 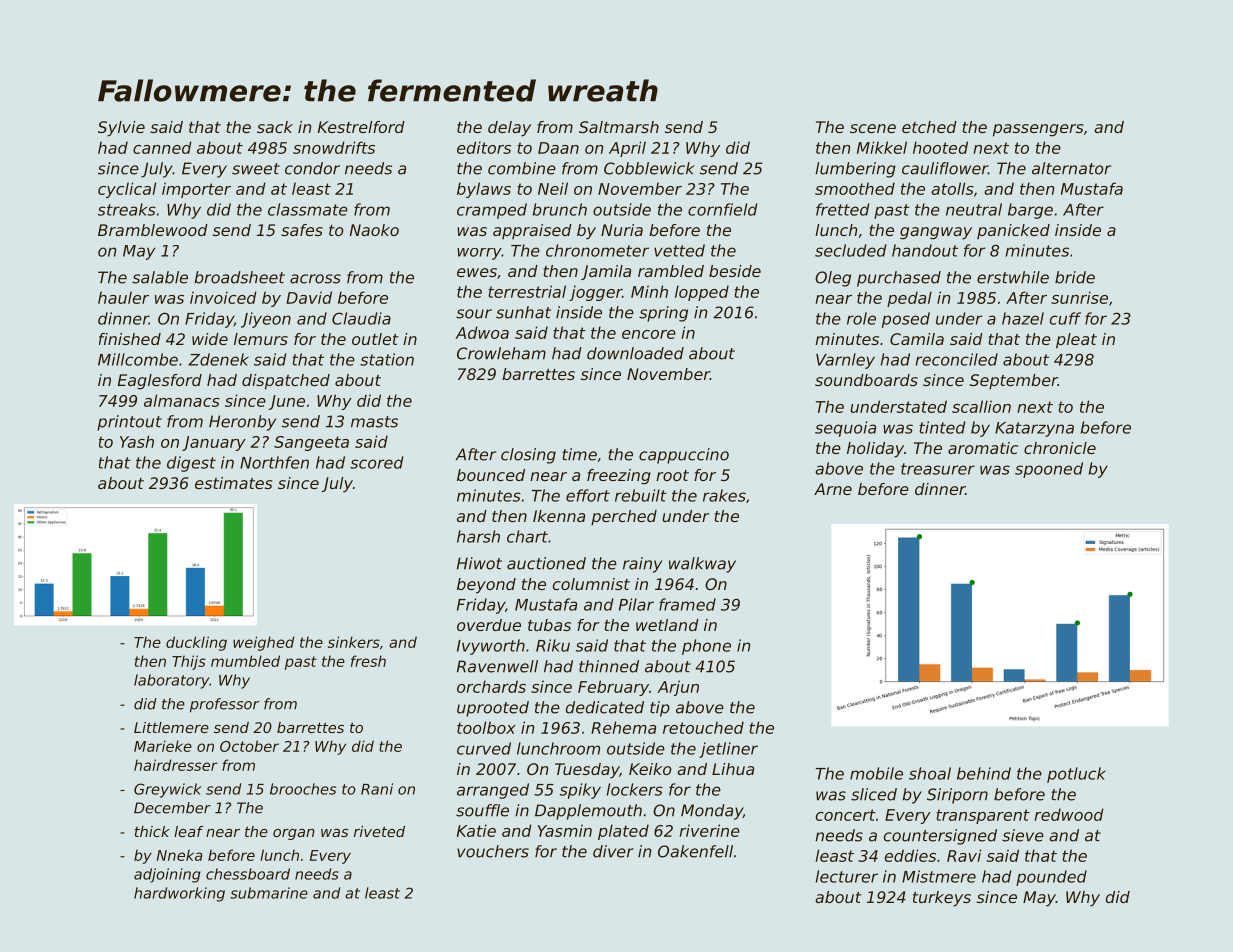 What do you see at coordinates (678, 688) in the page?
I see `Arjun` at bounding box center [678, 688].
